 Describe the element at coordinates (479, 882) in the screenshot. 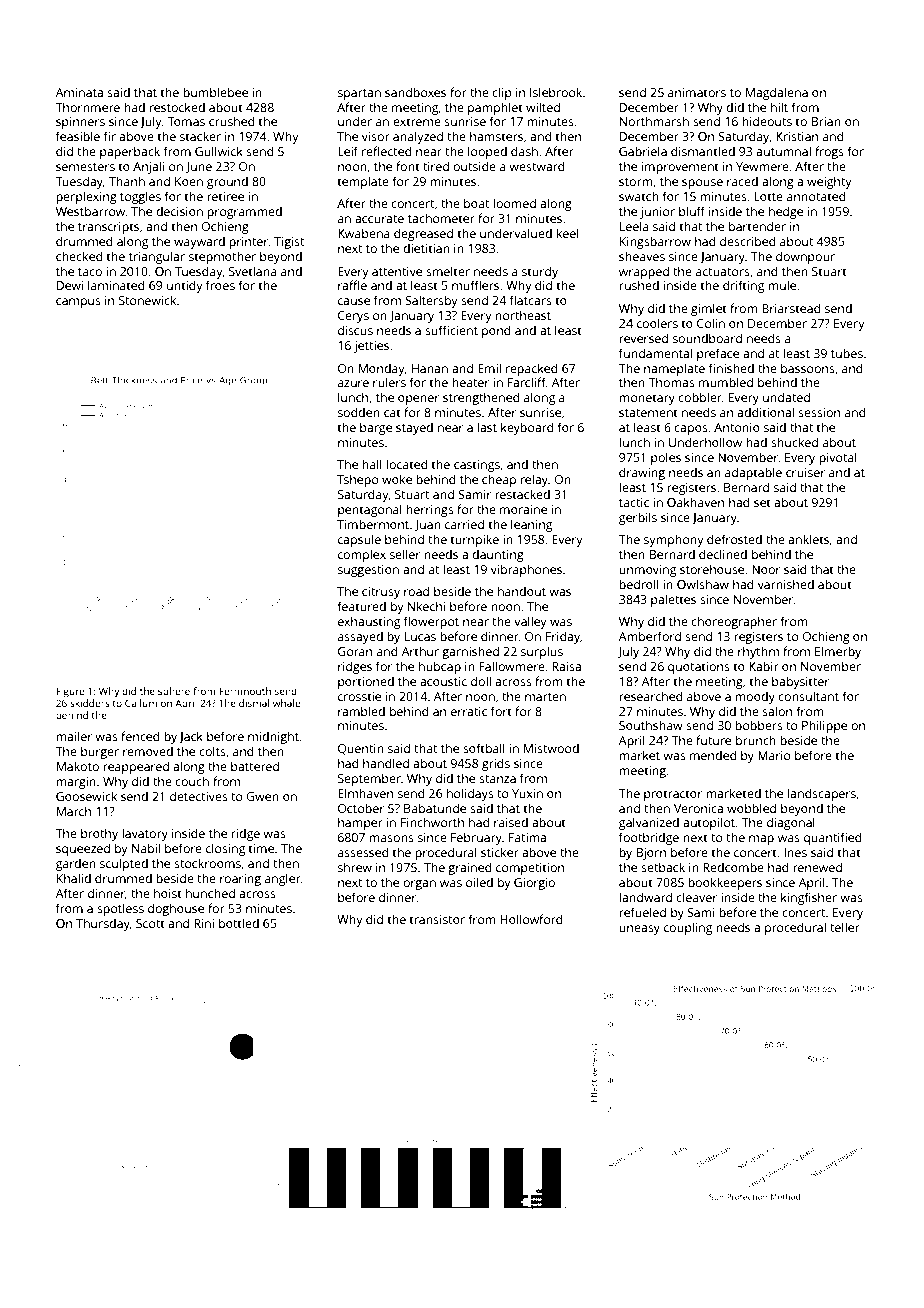

I see `oiled` at that location.
